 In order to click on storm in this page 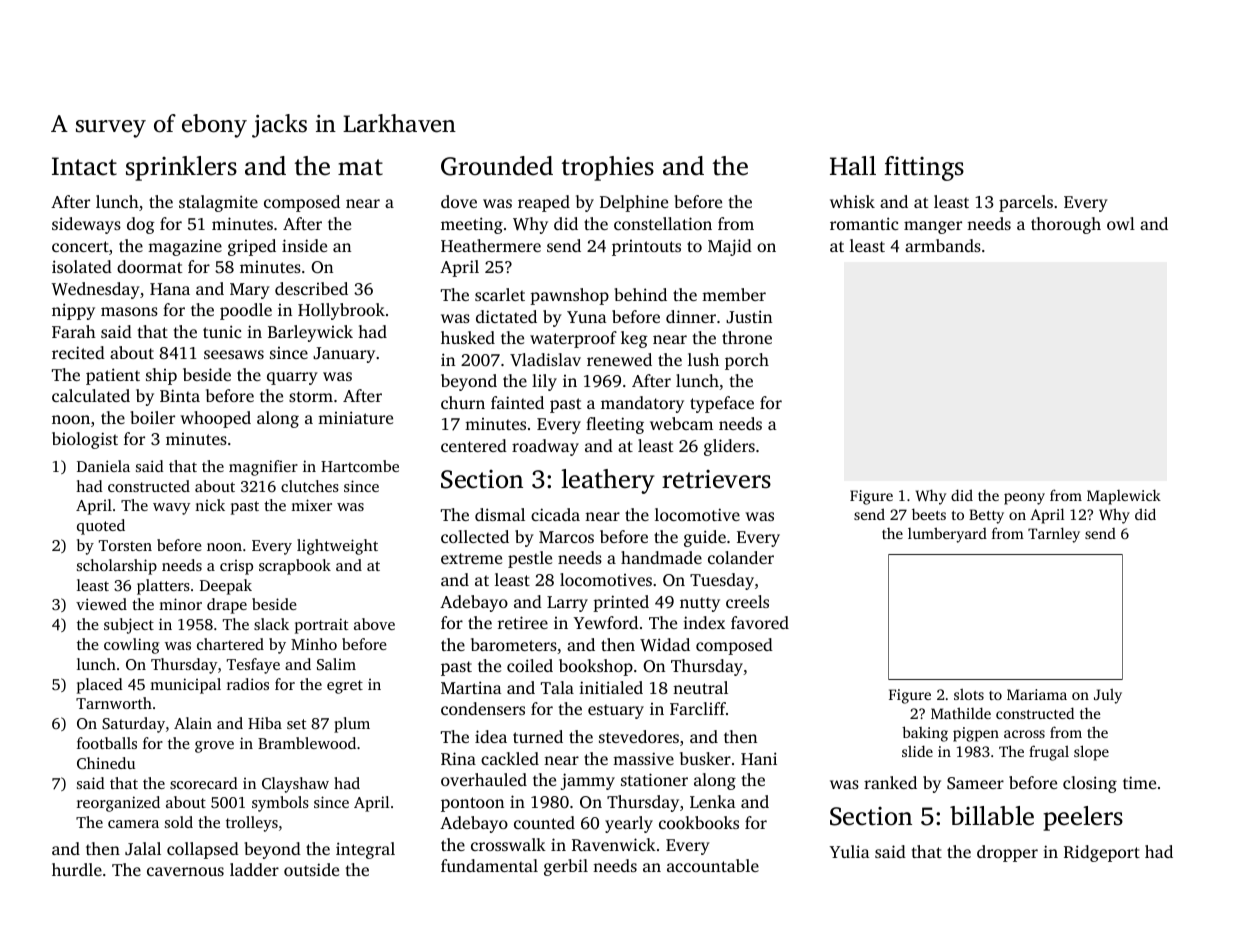, I will do `click(311, 396)`.
